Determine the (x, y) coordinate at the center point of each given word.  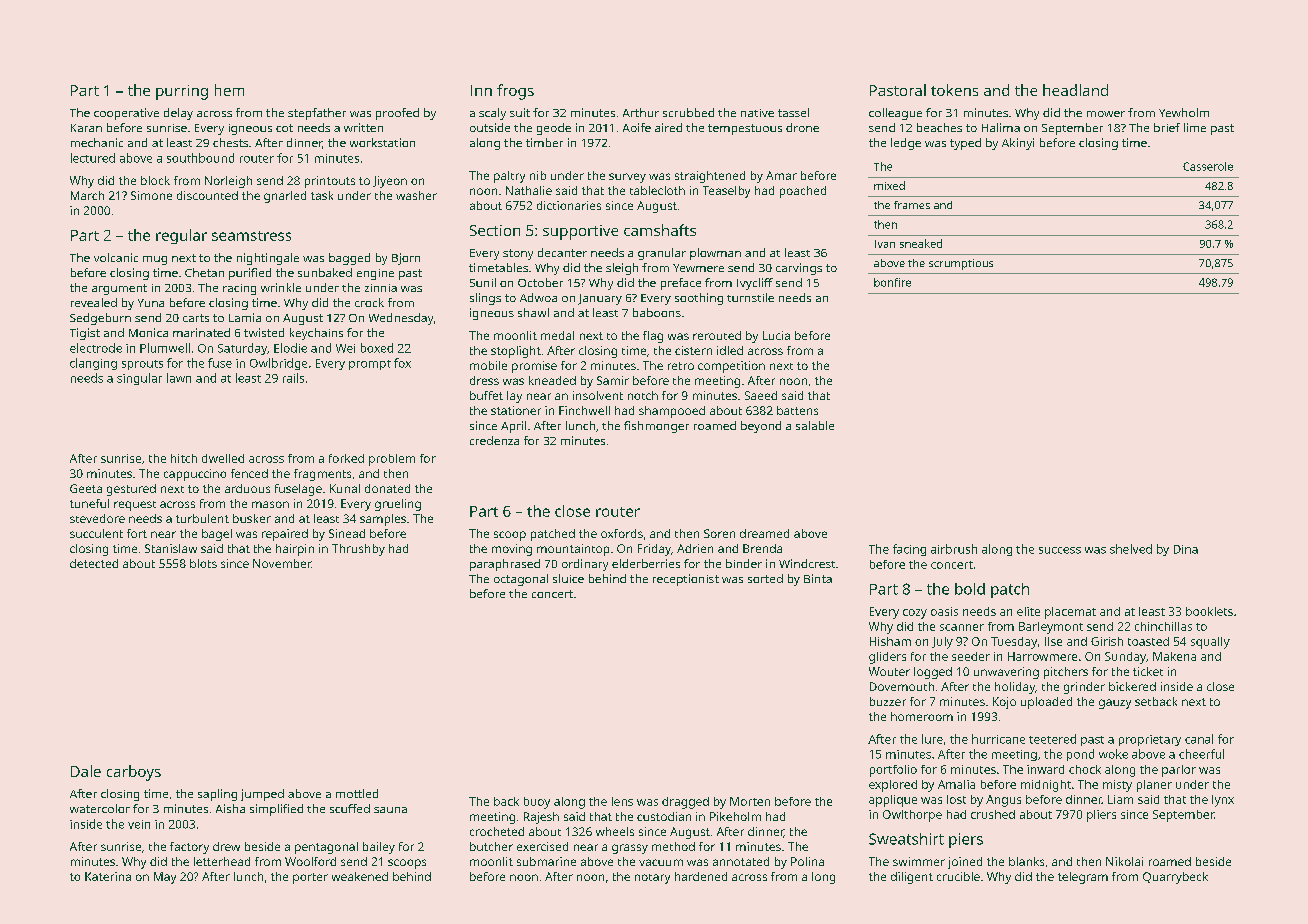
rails (293, 378)
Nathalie (529, 190)
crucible (958, 876)
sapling (217, 795)
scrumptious (961, 264)
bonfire (892, 282)
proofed (397, 114)
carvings (799, 269)
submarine (546, 861)
